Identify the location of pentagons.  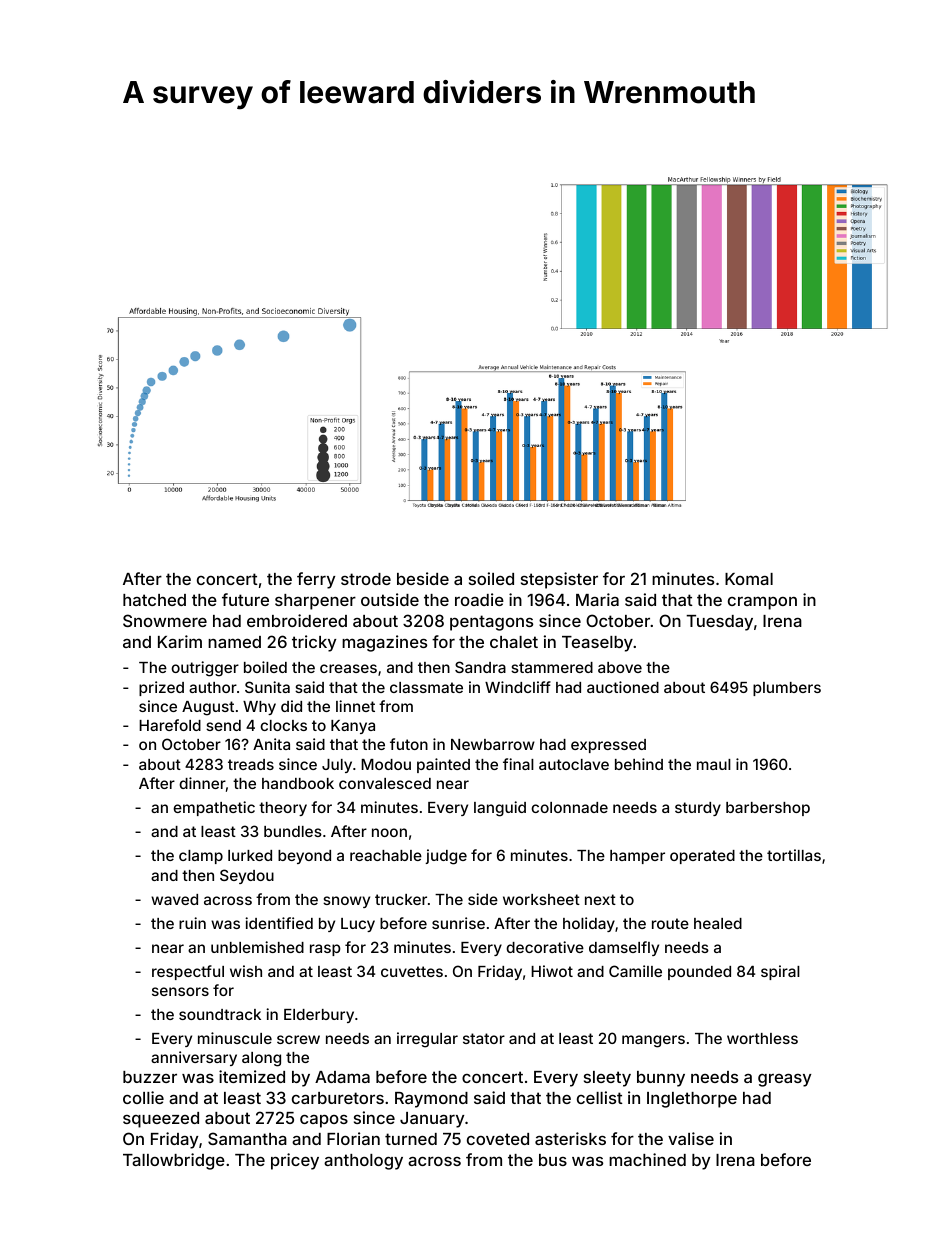
(491, 623).
